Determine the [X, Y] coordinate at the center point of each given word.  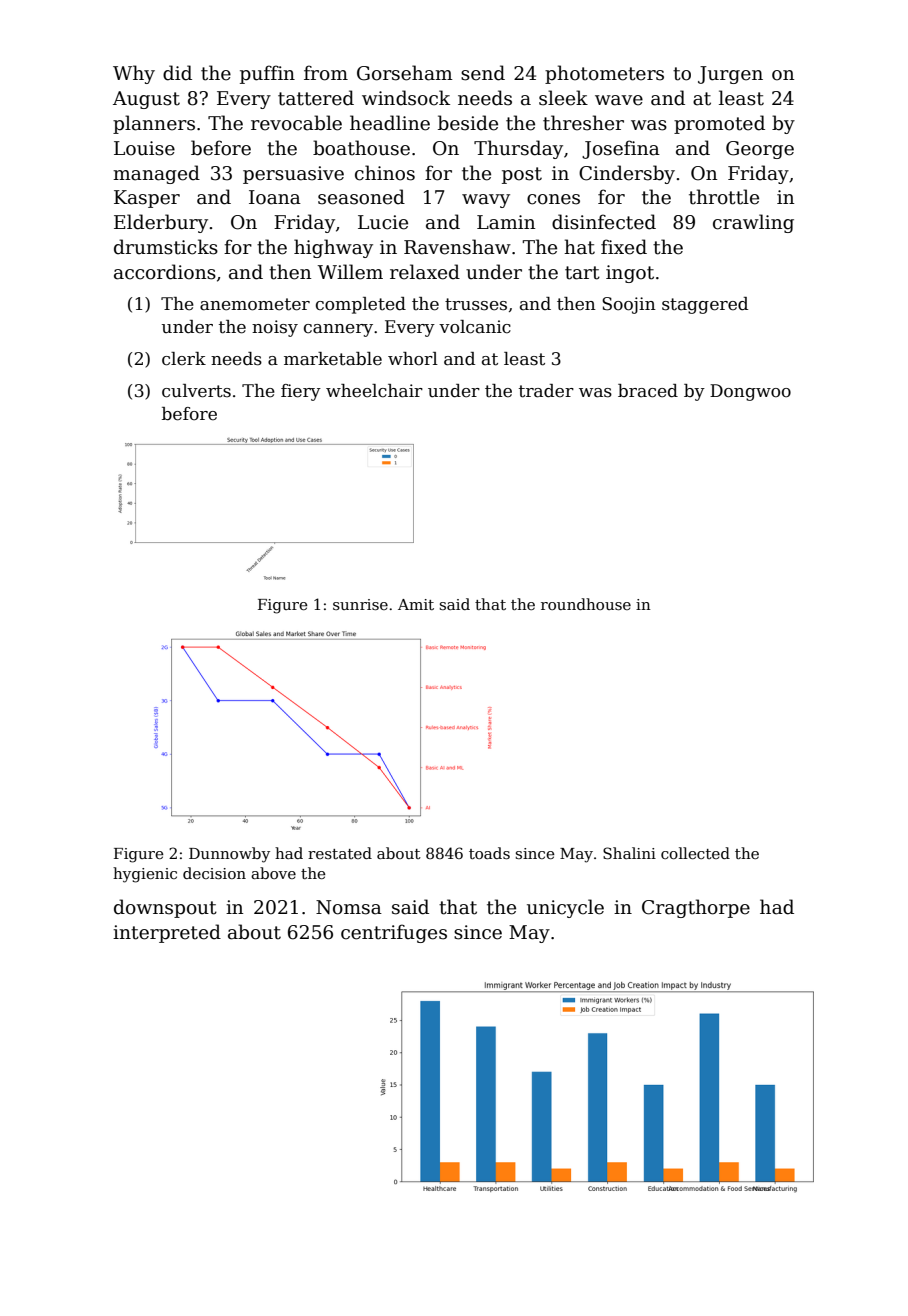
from [326, 73]
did [177, 73]
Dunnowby [229, 855]
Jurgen [730, 75]
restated [340, 853]
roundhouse [586, 604]
